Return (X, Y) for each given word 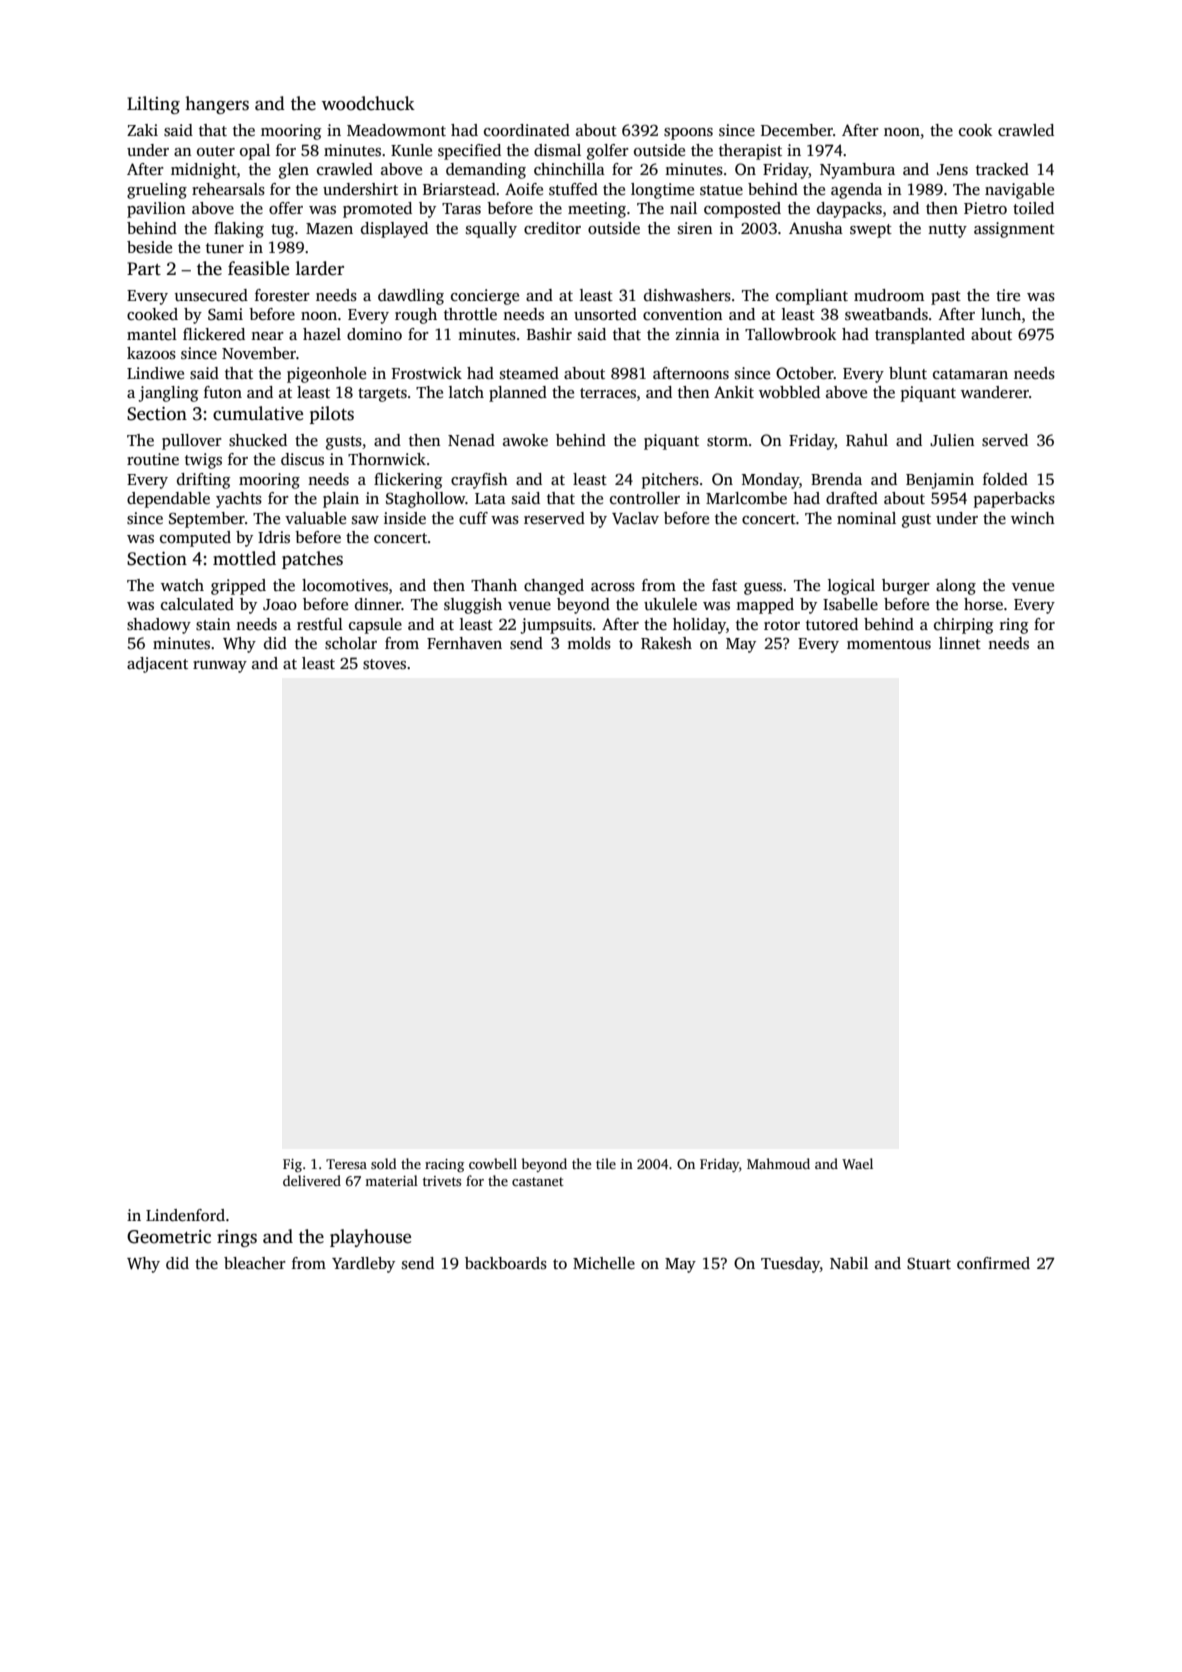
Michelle (604, 1263)
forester (282, 295)
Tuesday (790, 1265)
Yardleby (363, 1265)
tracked (1002, 169)
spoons (688, 134)
